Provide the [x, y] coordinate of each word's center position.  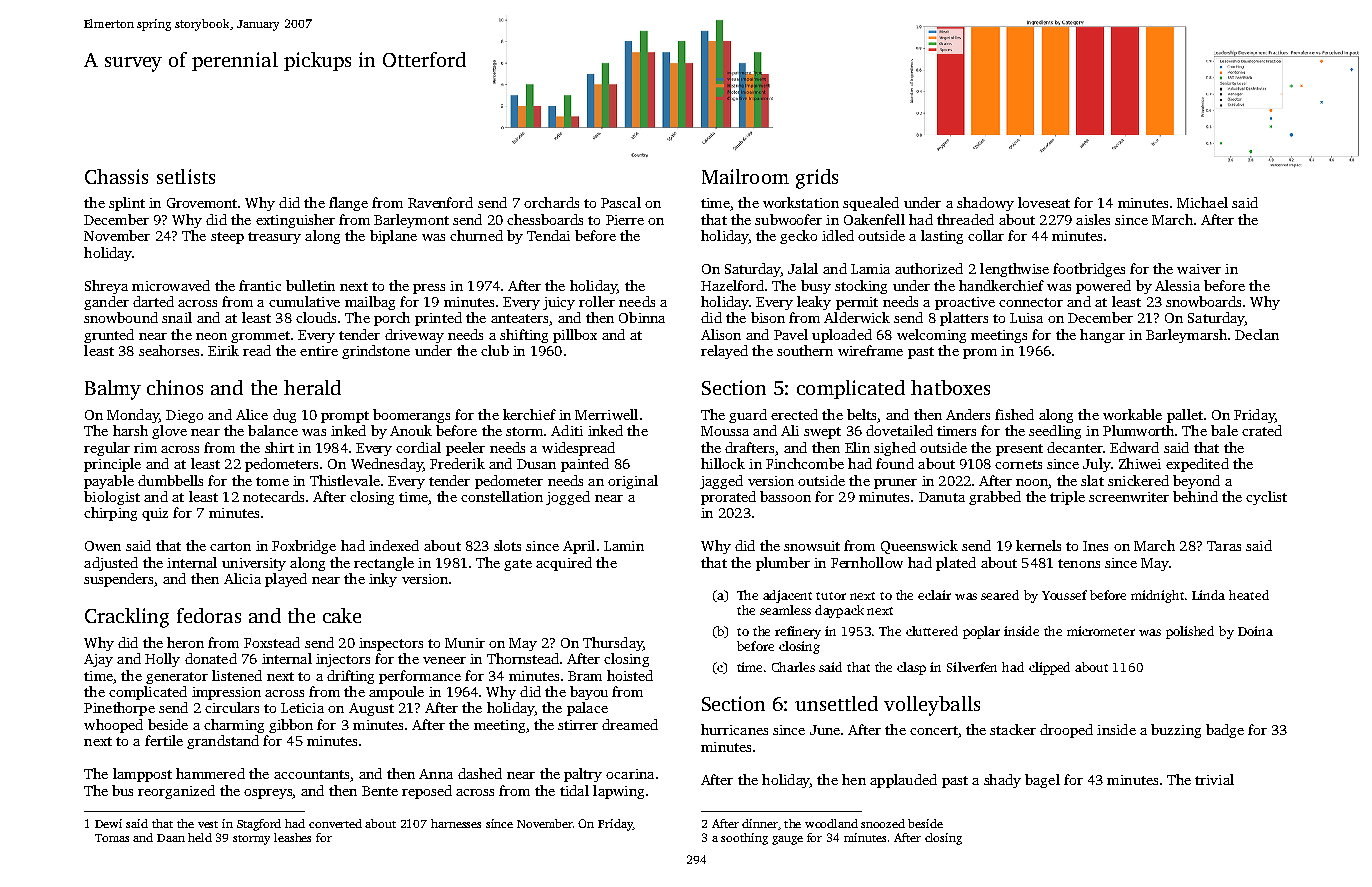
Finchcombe [805, 463]
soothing [744, 839]
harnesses [456, 823]
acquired [564, 564]
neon [211, 336]
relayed [724, 352]
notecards [273, 496]
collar [986, 235]
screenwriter [1129, 497]
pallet [1185, 416]
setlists [186, 176]
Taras [1224, 546]
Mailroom [745, 176]
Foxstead [272, 642]
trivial [1214, 779]
